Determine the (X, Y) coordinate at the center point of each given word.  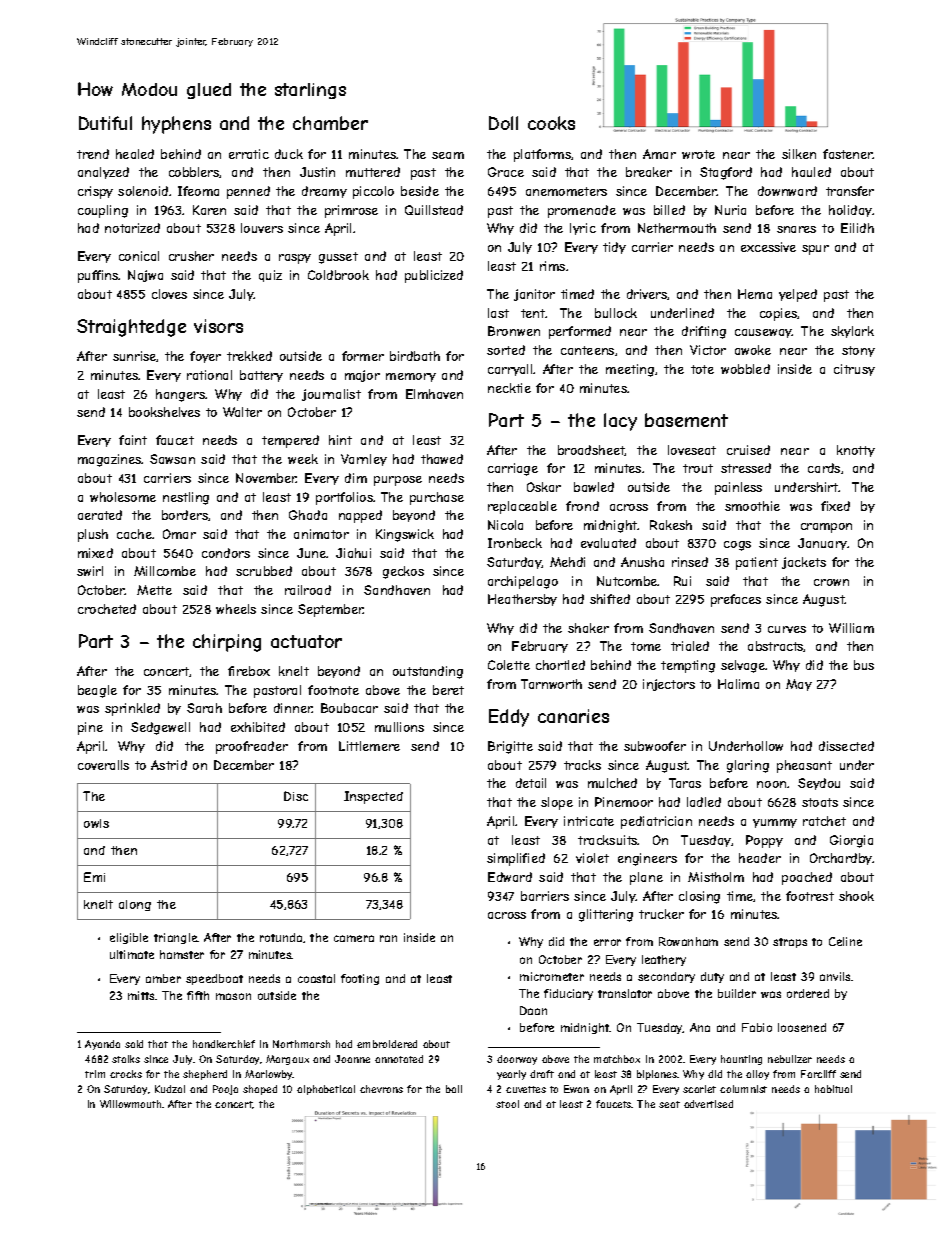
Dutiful (105, 123)
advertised (708, 1104)
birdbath (415, 356)
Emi (94, 877)
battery (261, 376)
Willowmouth (130, 1104)
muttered (373, 172)
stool (507, 1104)
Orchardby (841, 859)
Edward (510, 877)
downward (787, 191)
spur (815, 250)
